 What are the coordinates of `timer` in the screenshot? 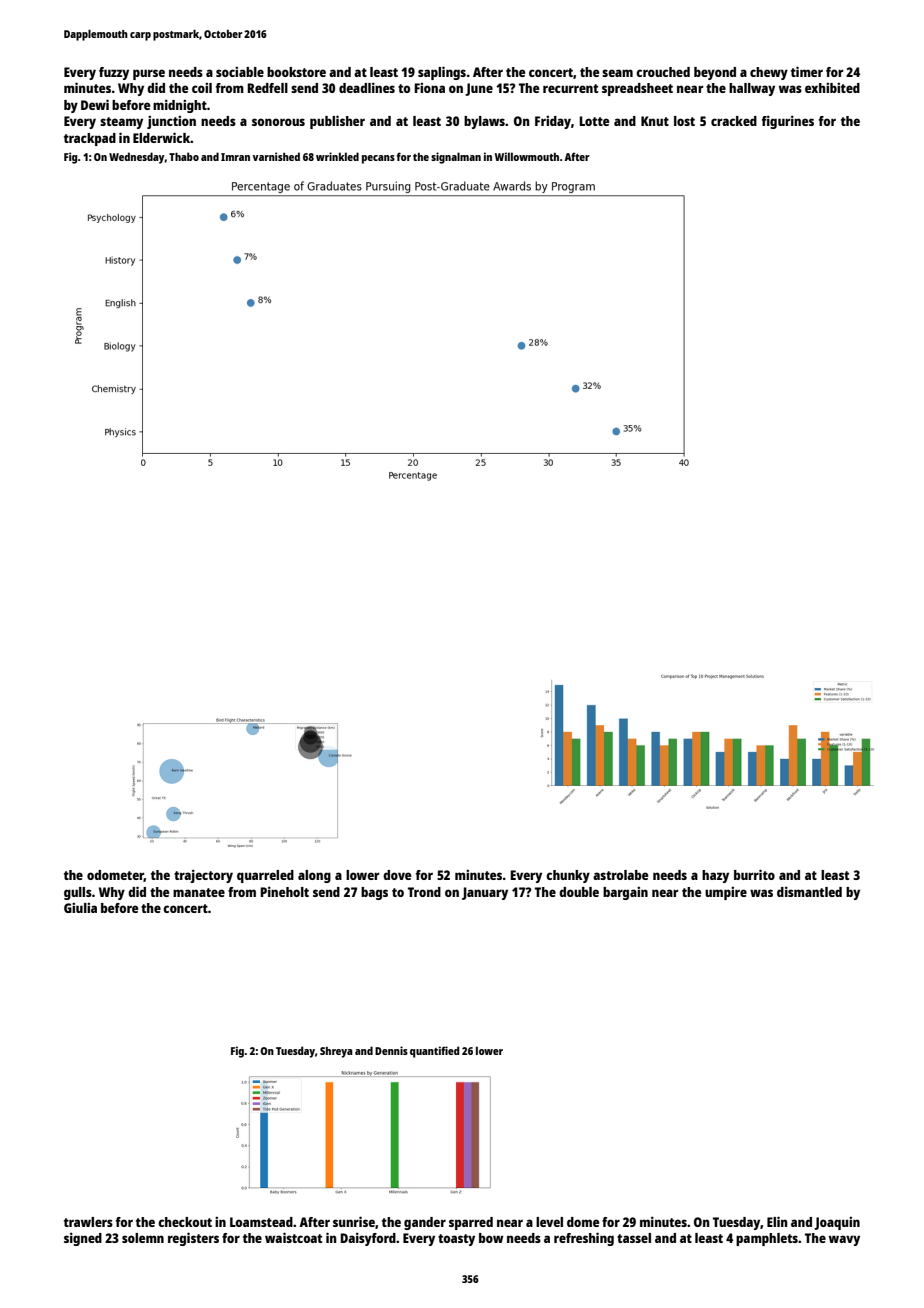 It's located at (807, 71).
